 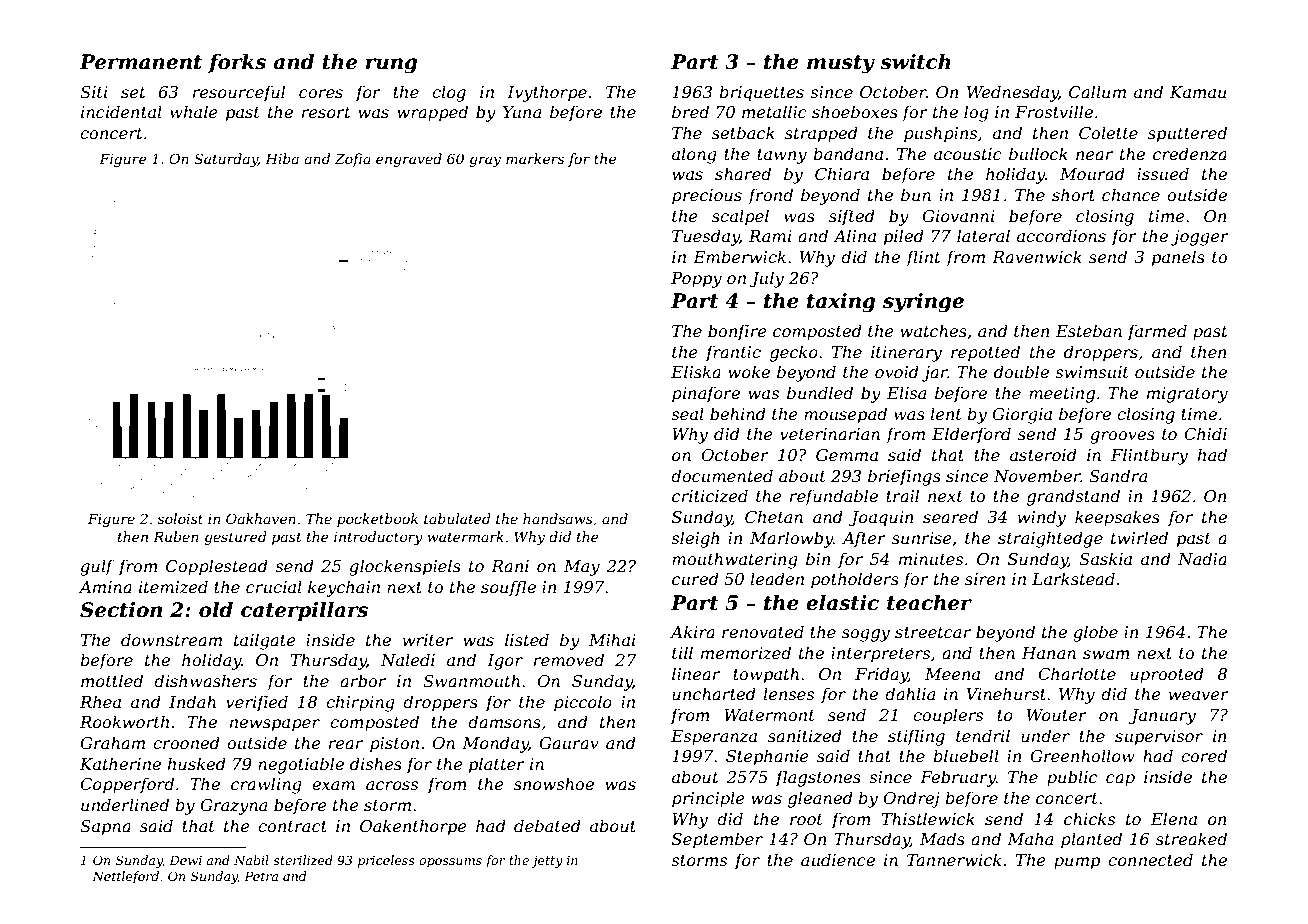 I want to click on Eliska, so click(x=696, y=371).
